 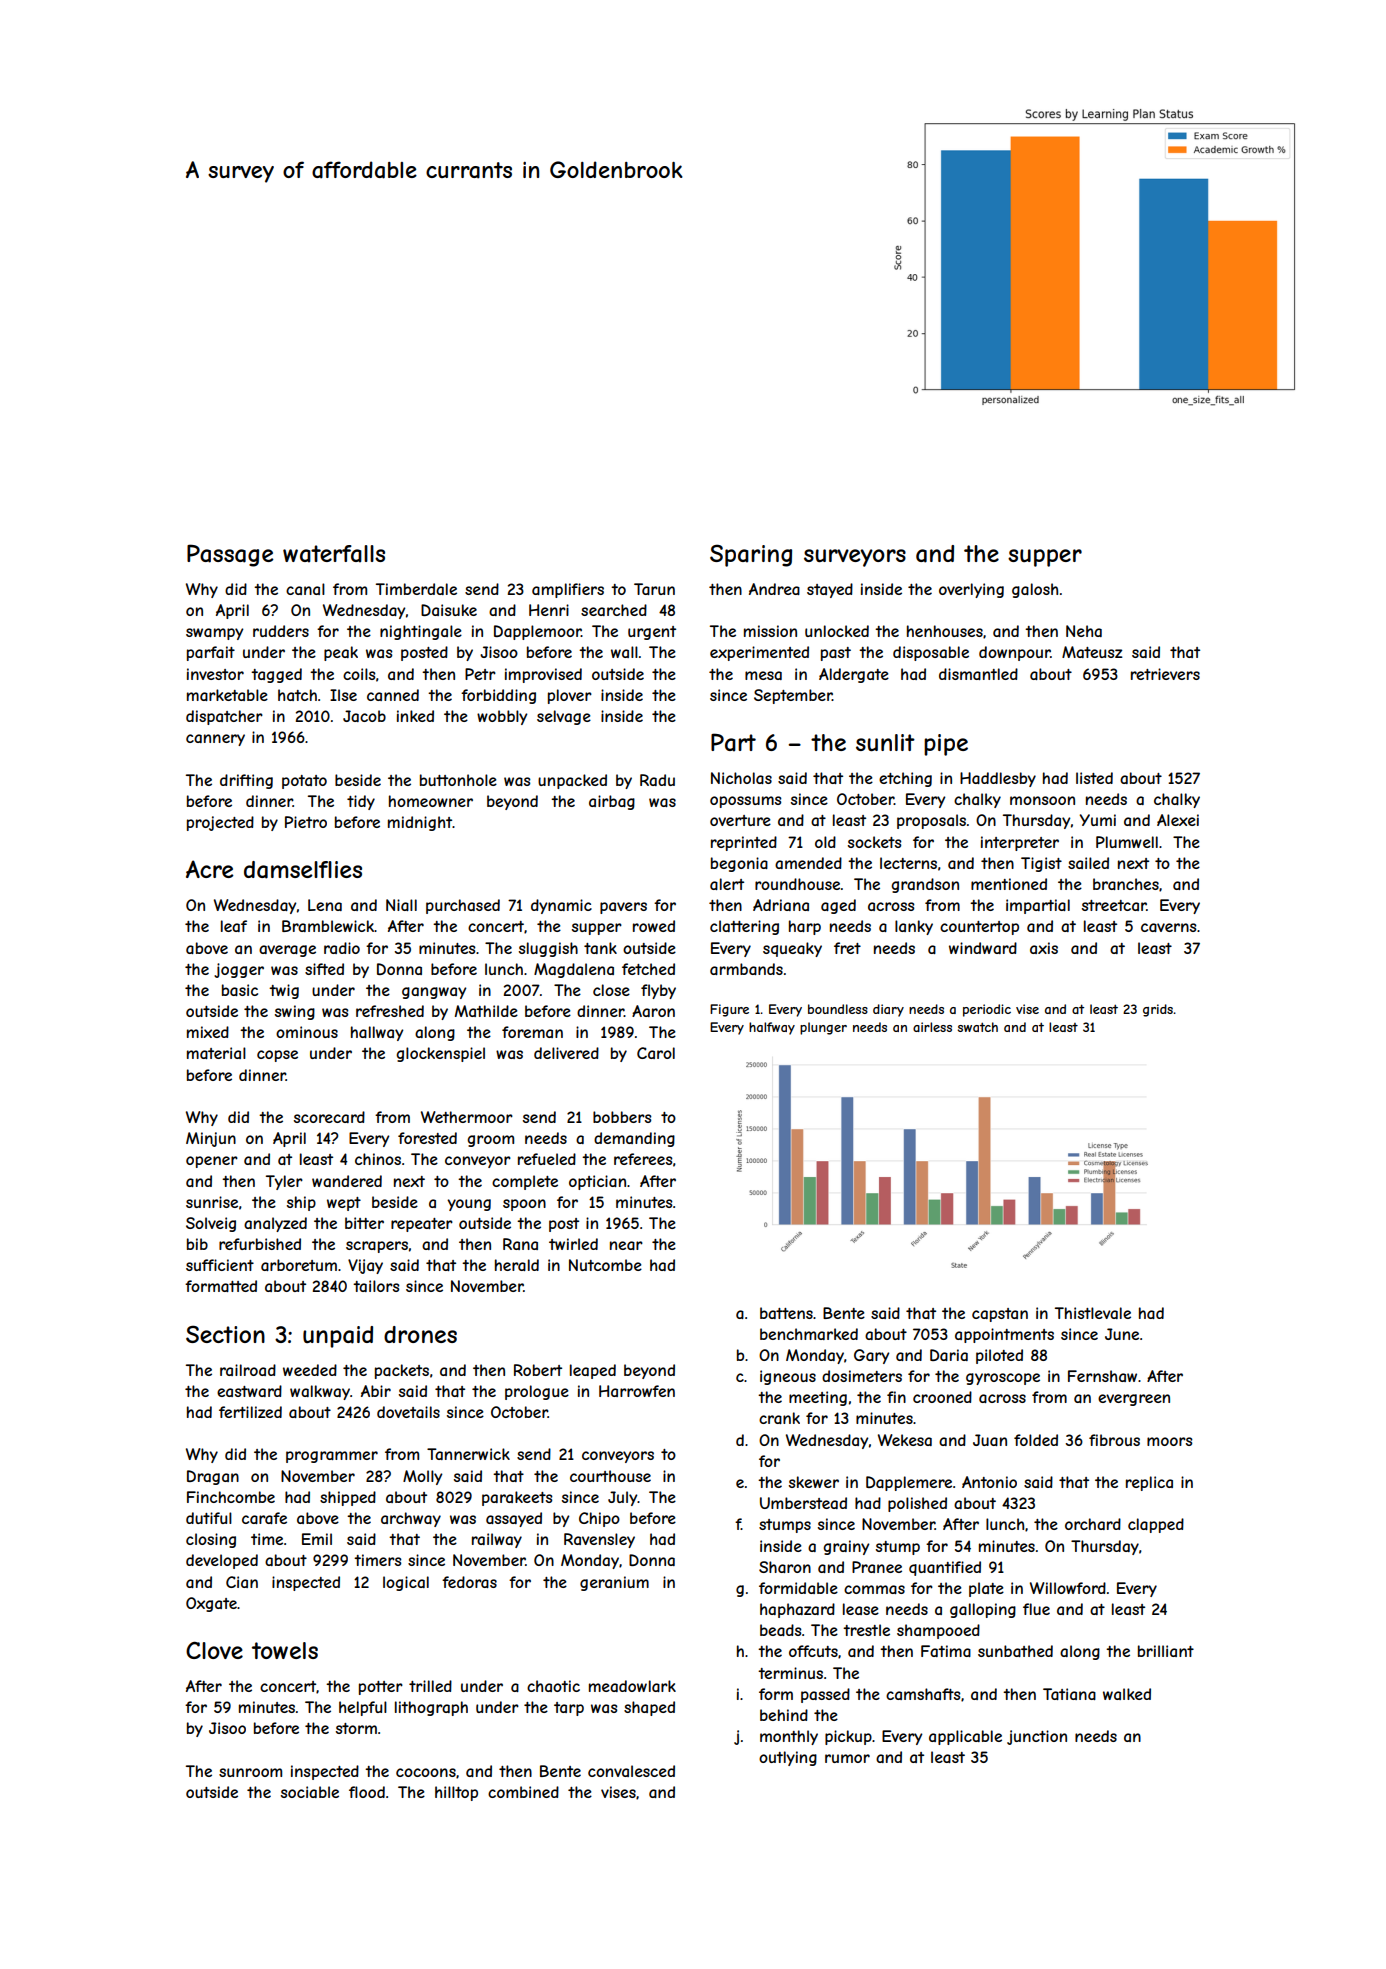 What do you see at coordinates (1165, 674) in the screenshot?
I see `retrievers` at bounding box center [1165, 674].
